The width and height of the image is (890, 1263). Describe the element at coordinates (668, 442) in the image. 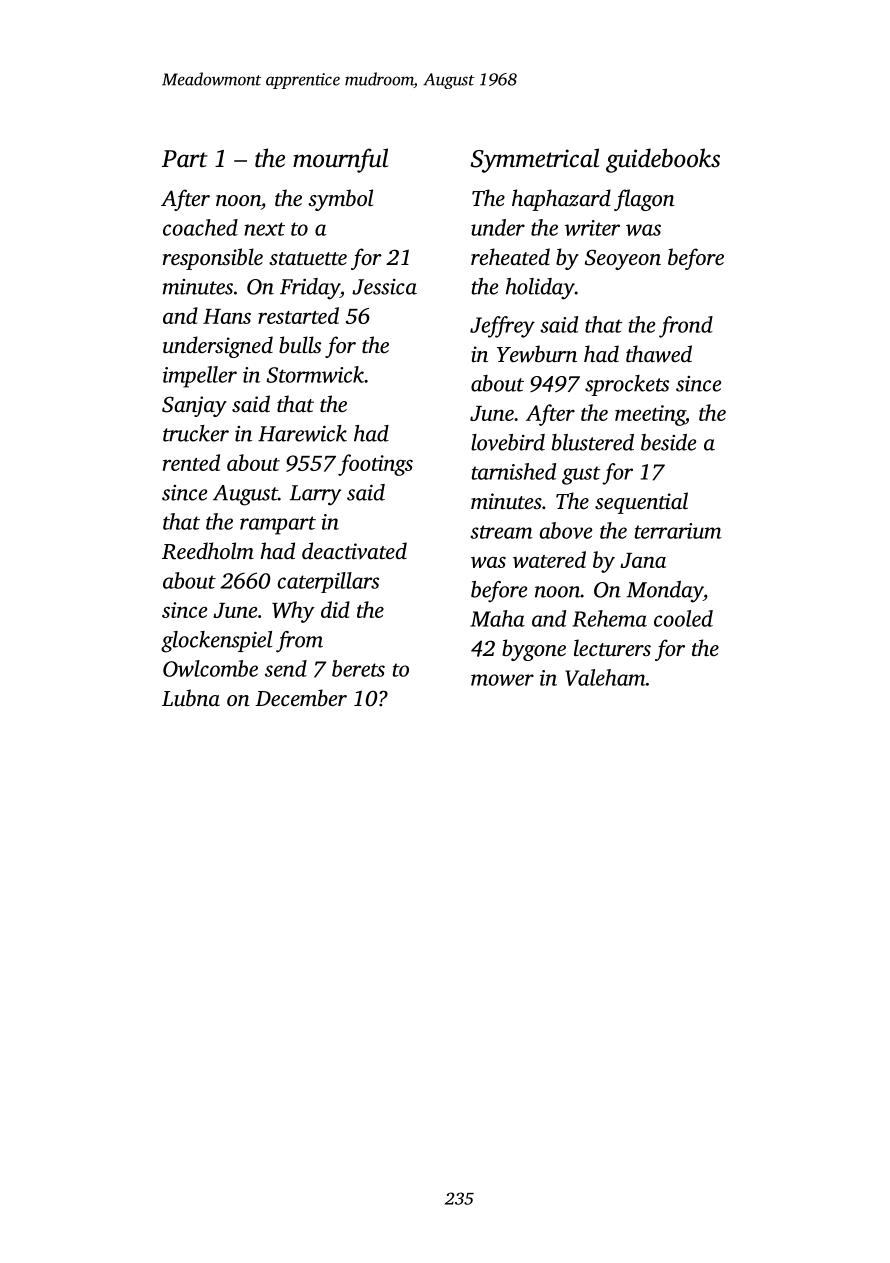

I see `beside` at that location.
